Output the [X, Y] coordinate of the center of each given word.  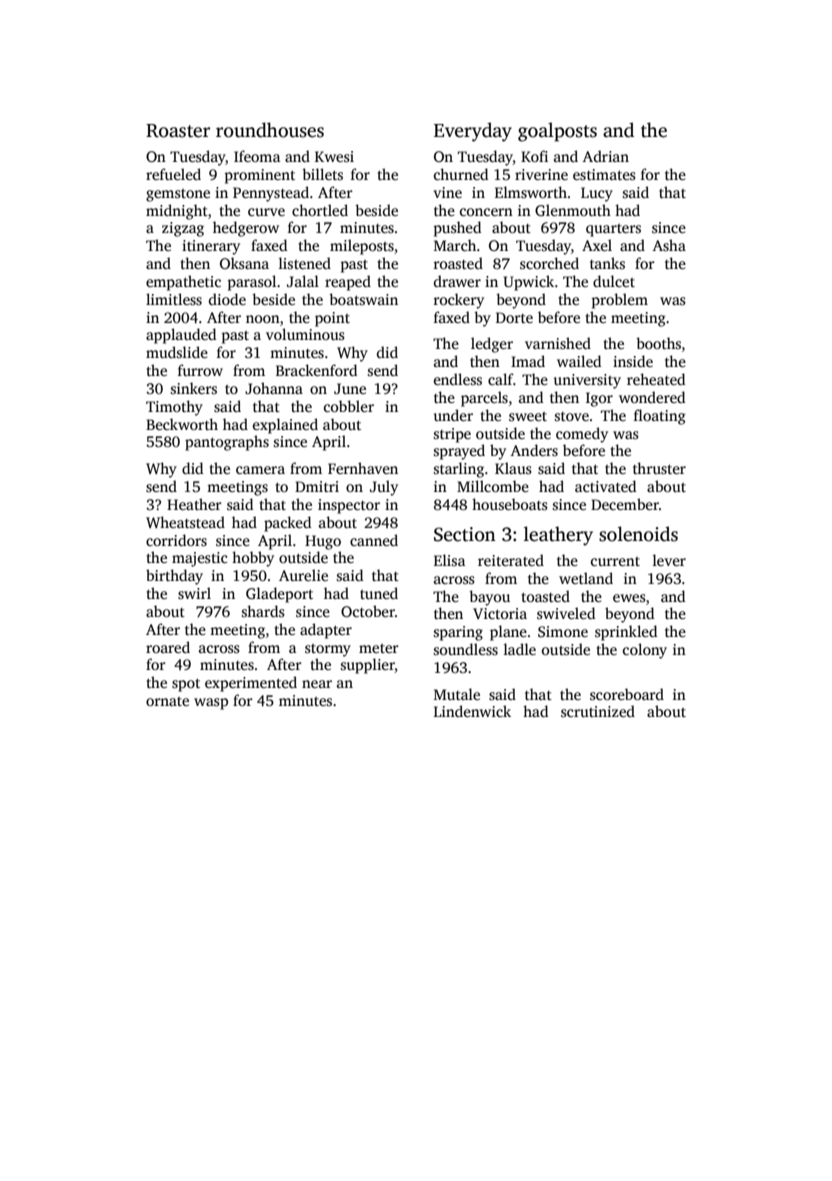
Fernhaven [363, 468]
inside [633, 361]
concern [486, 212]
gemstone [178, 195]
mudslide [177, 352]
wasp [211, 704]
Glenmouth [573, 210]
